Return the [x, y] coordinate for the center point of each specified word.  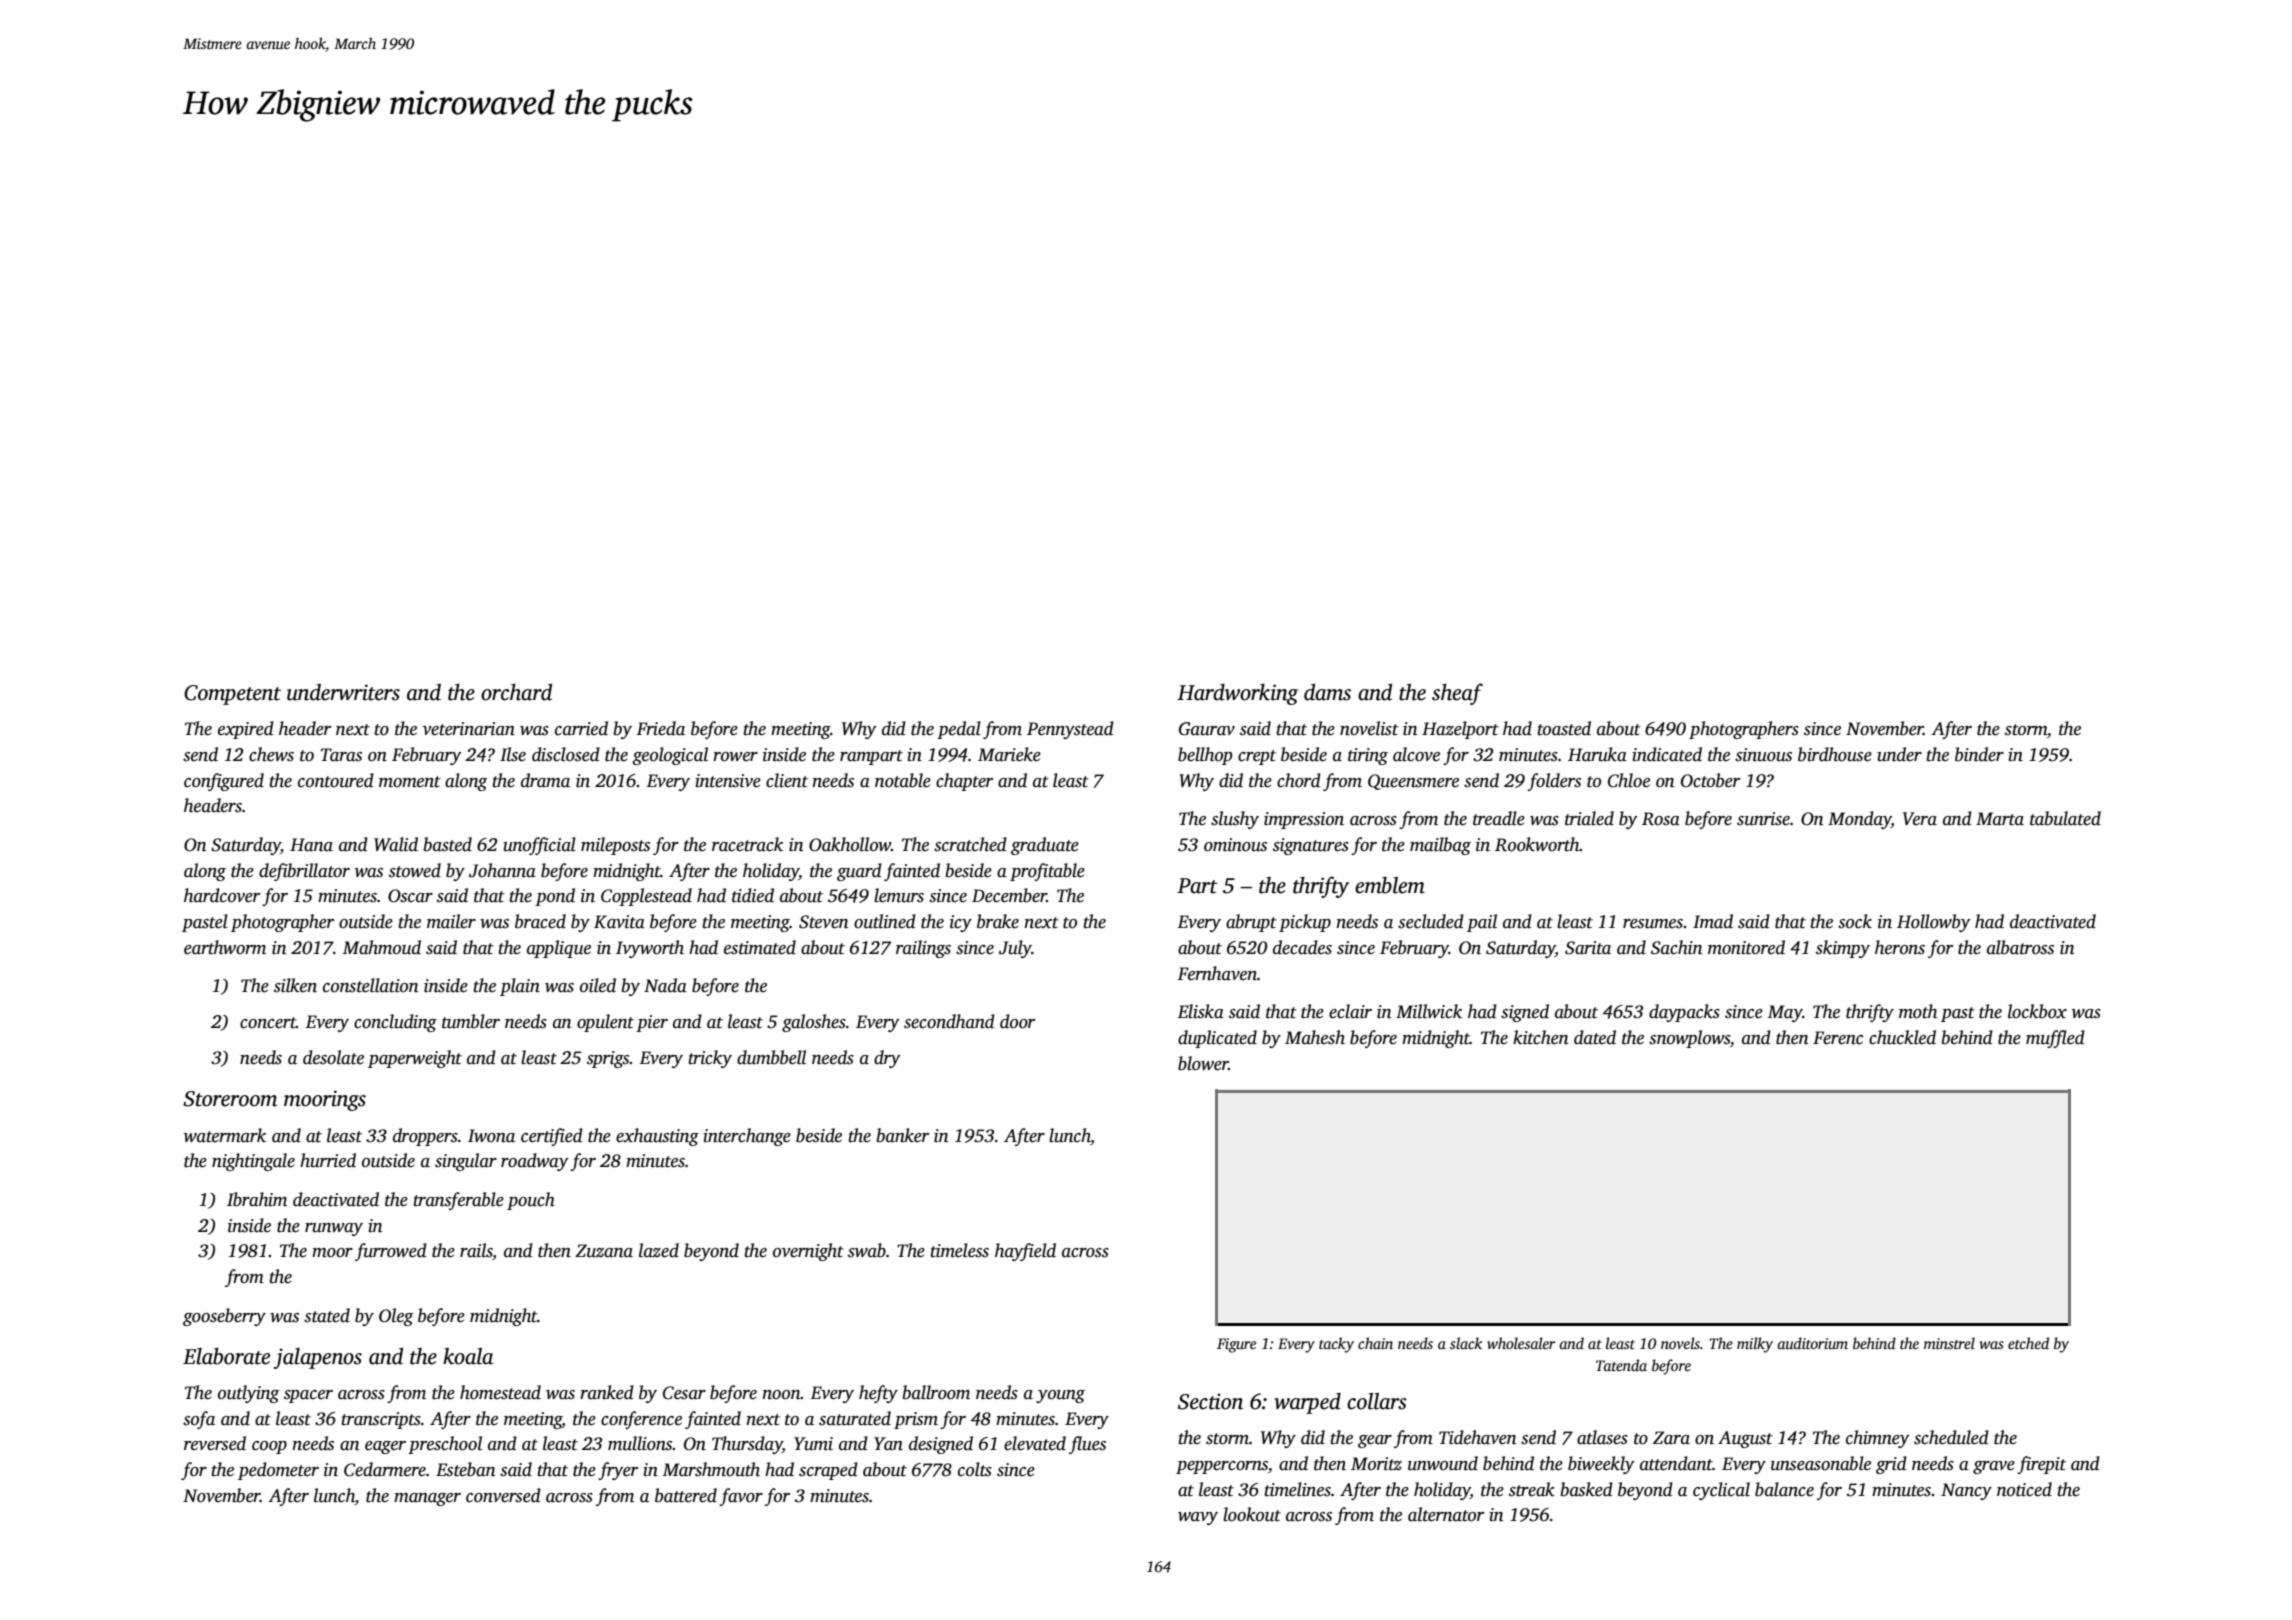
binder [1979, 754]
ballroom [936, 1392]
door [1017, 1021]
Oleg [396, 1317]
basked [1586, 1489]
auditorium [1812, 1343]
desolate [333, 1057]
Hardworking [1237, 694]
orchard [516, 692]
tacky [1336, 1345]
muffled [2055, 1039]
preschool [445, 1445]
